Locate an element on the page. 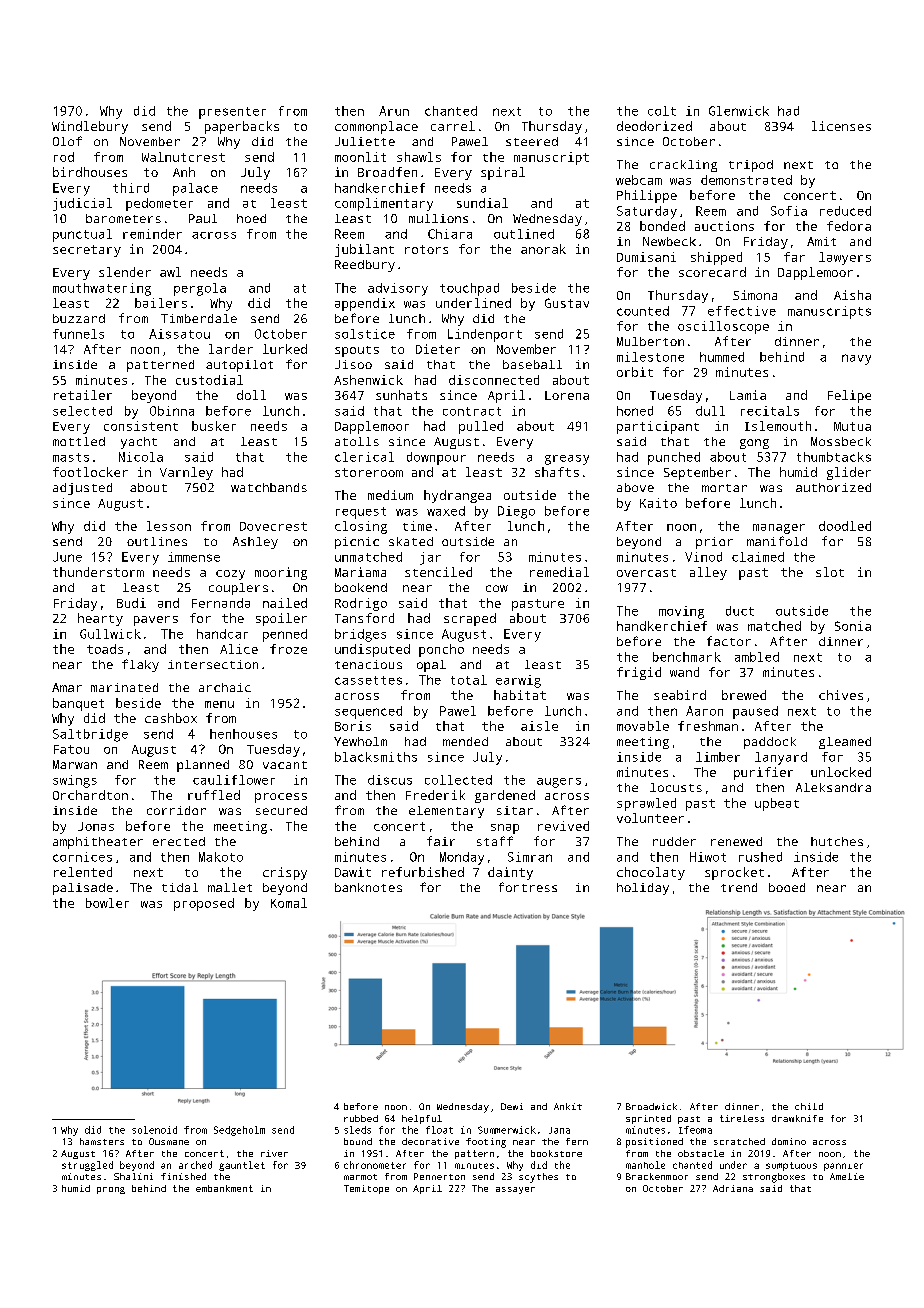 The width and height of the document is (924, 1308). selected is located at coordinates (82, 411).
